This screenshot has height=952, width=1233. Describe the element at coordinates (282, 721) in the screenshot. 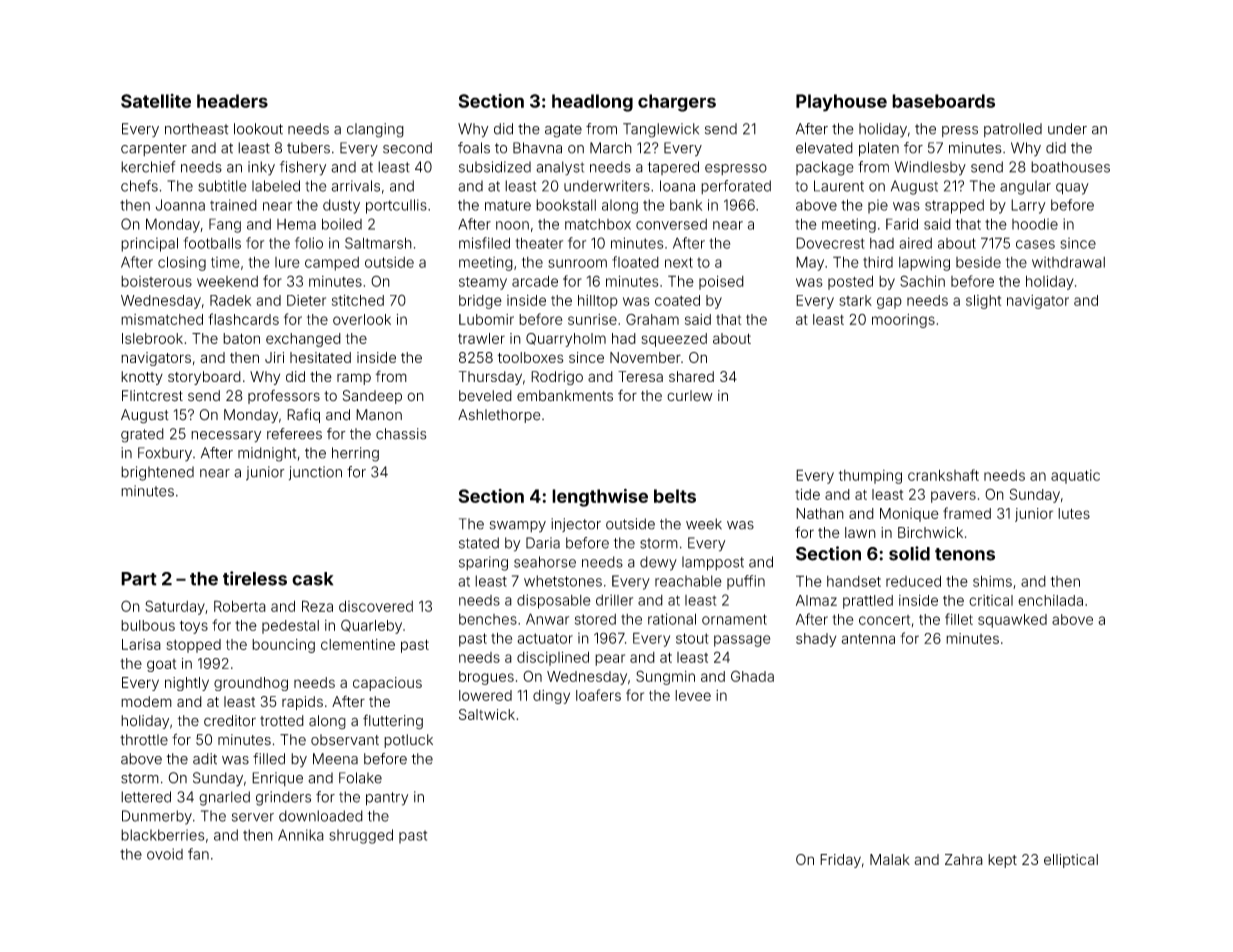

I see `trotted` at that location.
